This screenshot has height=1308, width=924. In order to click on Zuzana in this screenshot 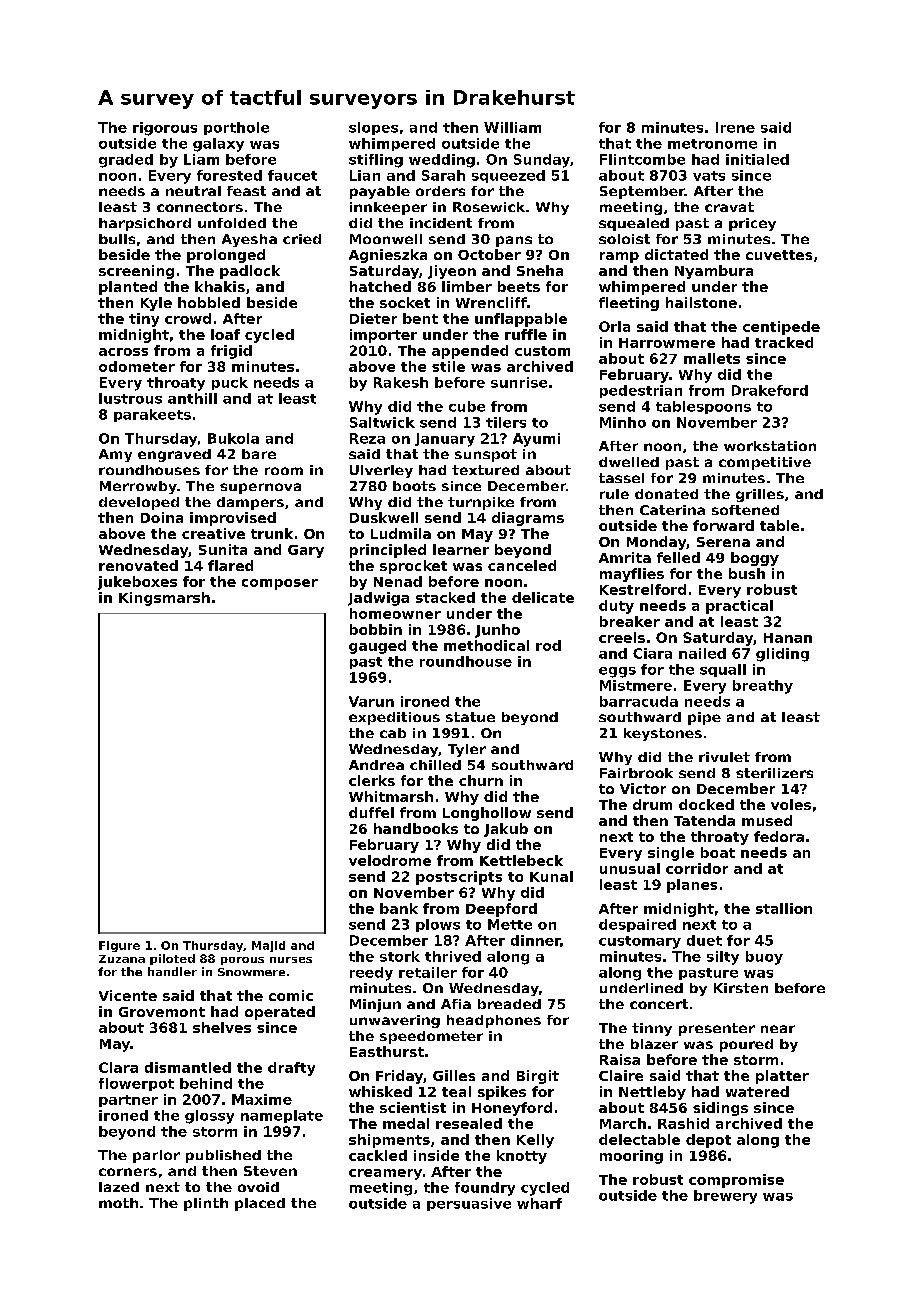, I will do `click(122, 959)`.
